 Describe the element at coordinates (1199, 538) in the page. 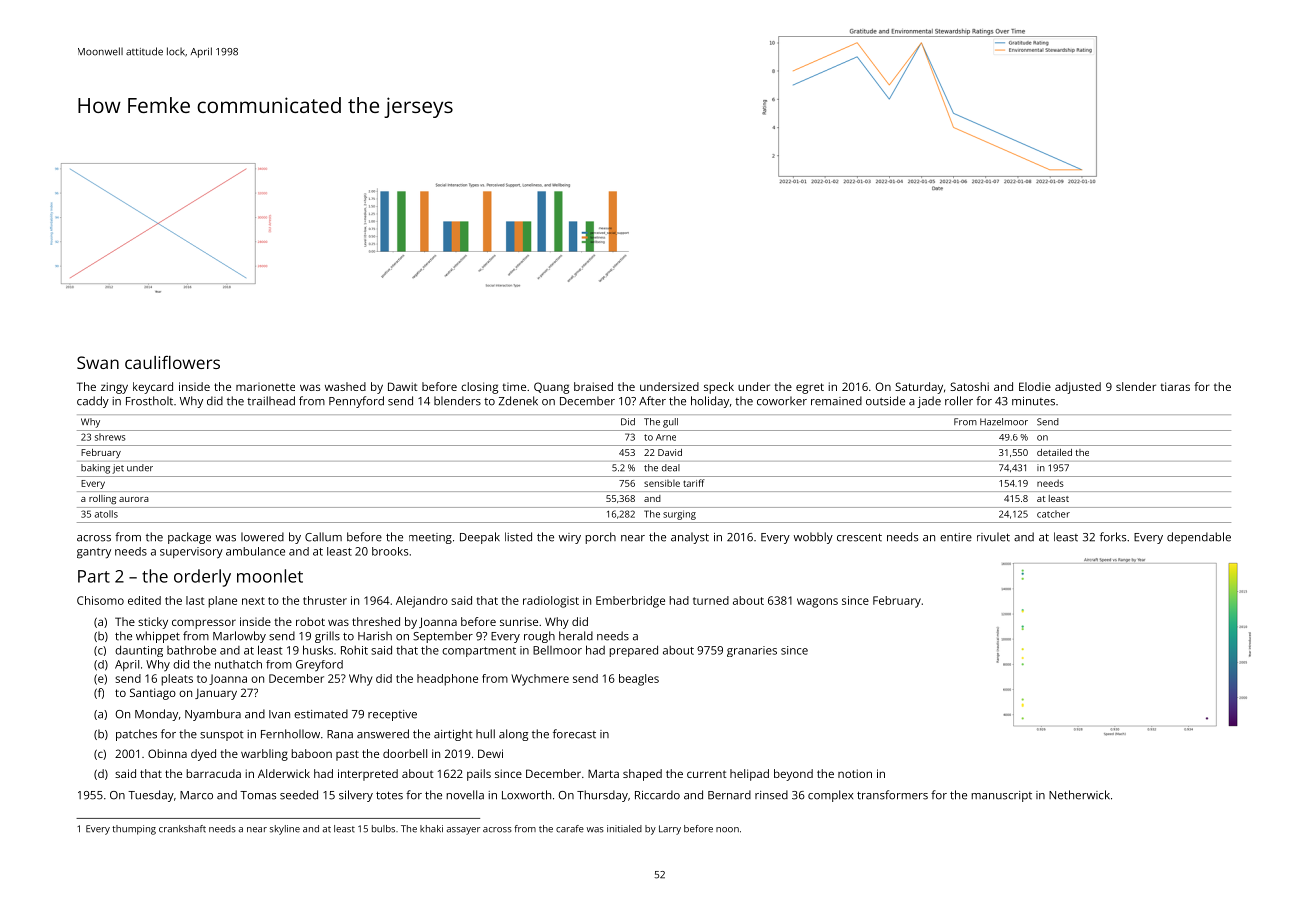

I see `dependable` at that location.
